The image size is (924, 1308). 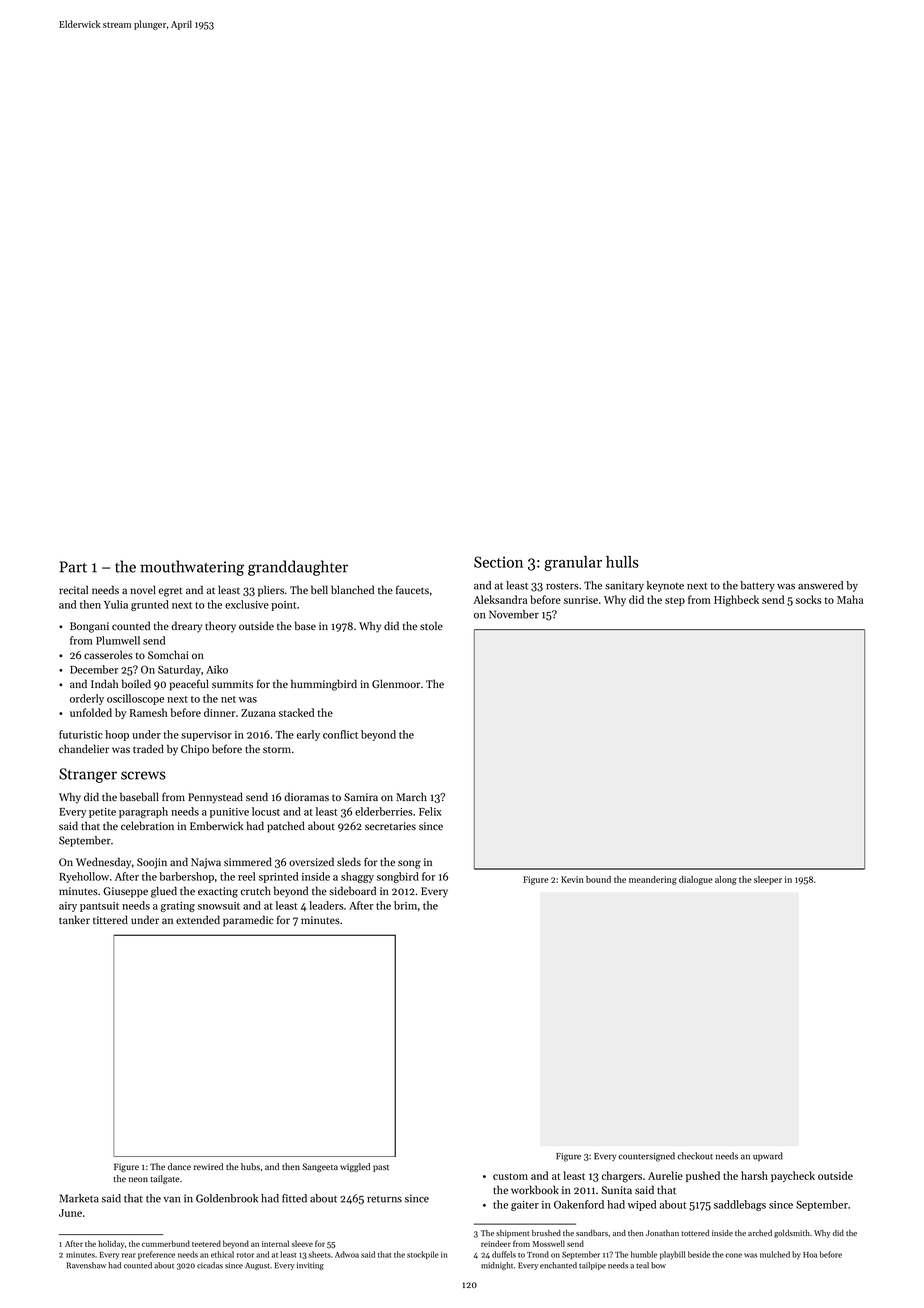 I want to click on tittered, so click(x=110, y=919).
